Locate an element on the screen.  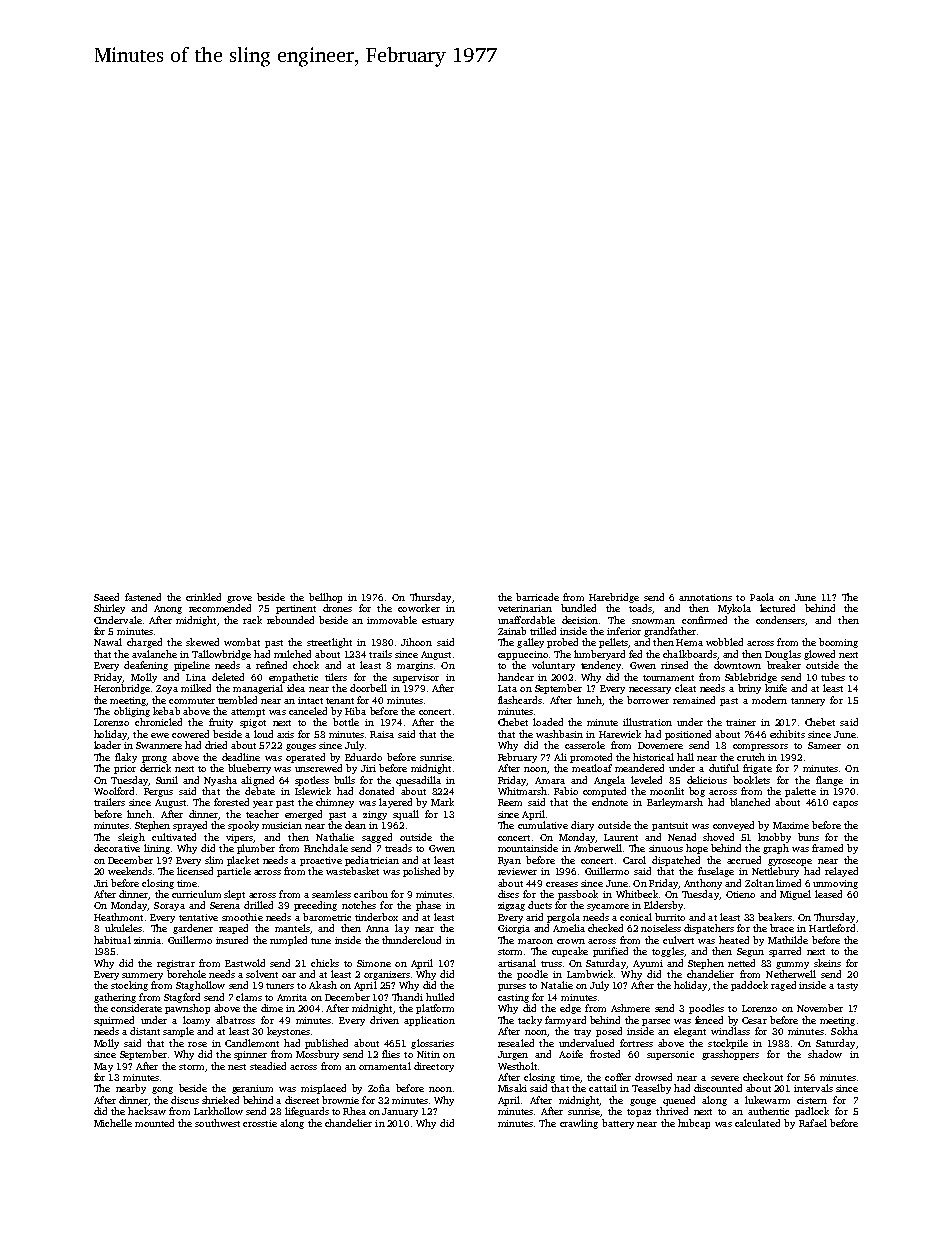
Simone is located at coordinates (374, 963).
